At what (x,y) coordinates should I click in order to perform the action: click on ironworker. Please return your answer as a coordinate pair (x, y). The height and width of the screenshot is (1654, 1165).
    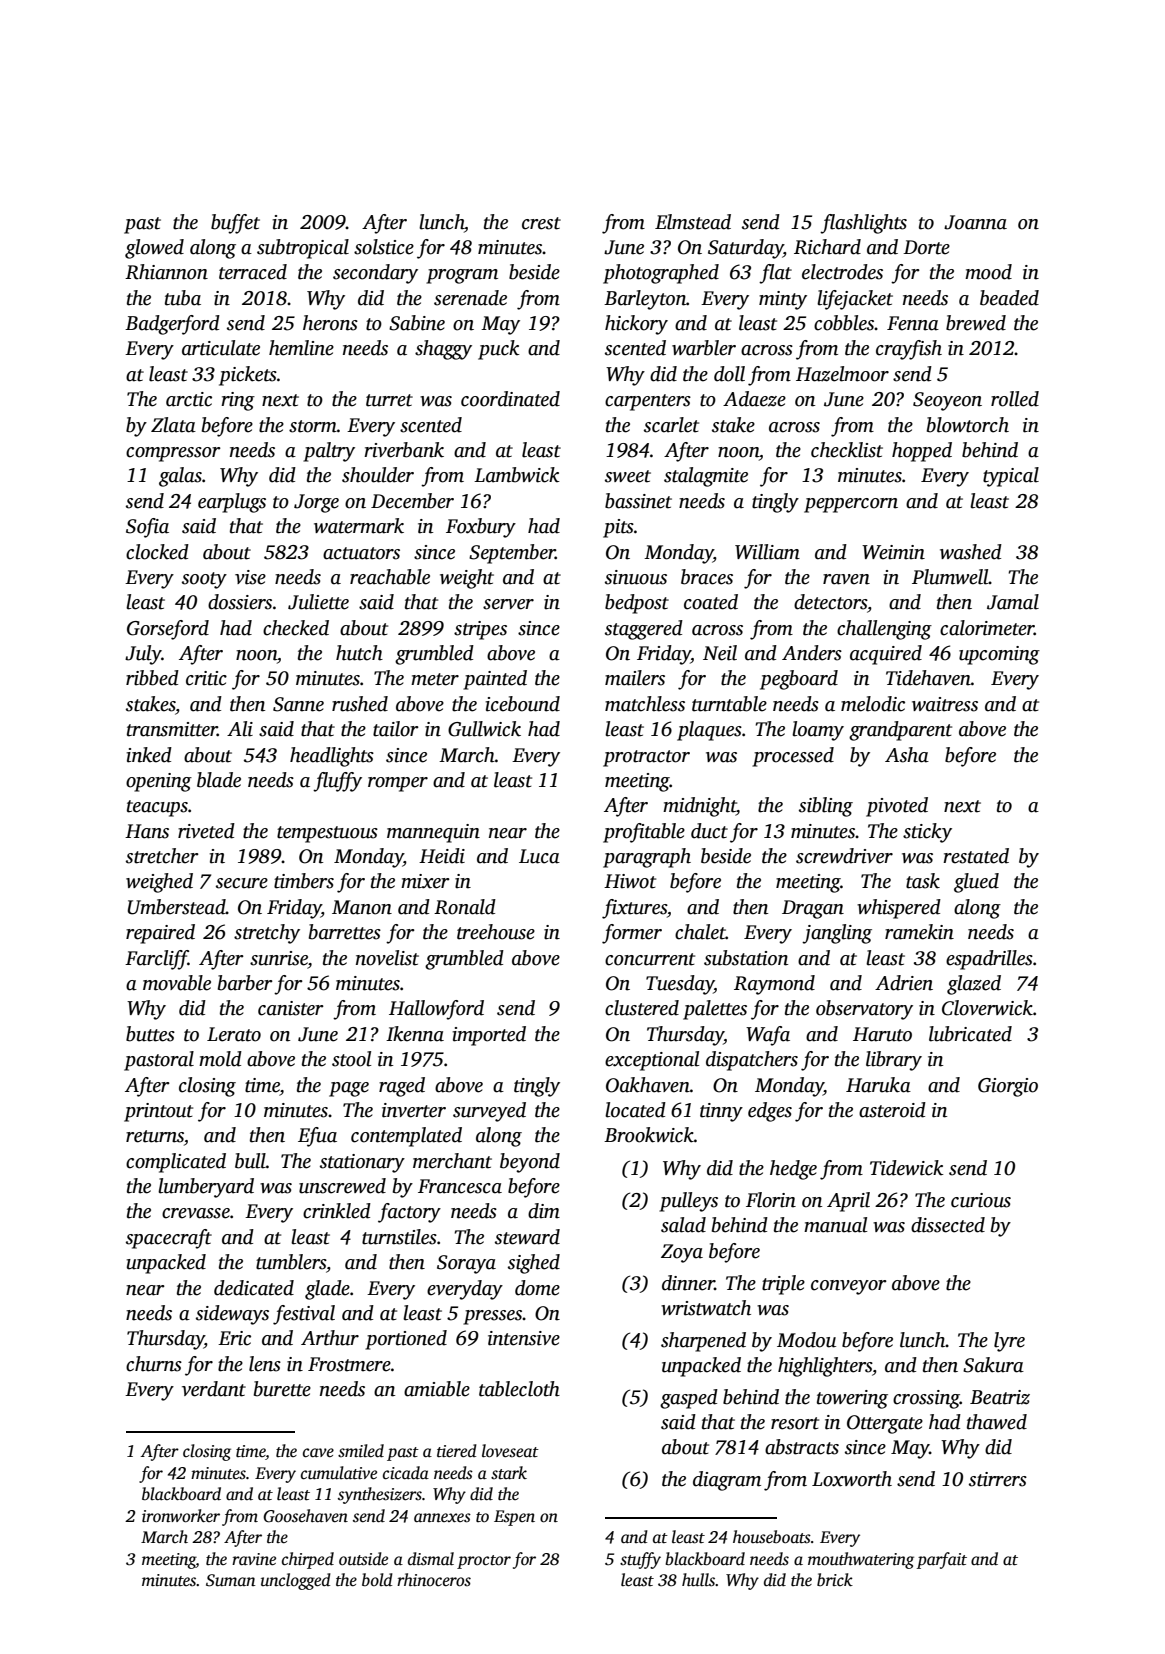
    Looking at the image, I should click on (181, 1516).
